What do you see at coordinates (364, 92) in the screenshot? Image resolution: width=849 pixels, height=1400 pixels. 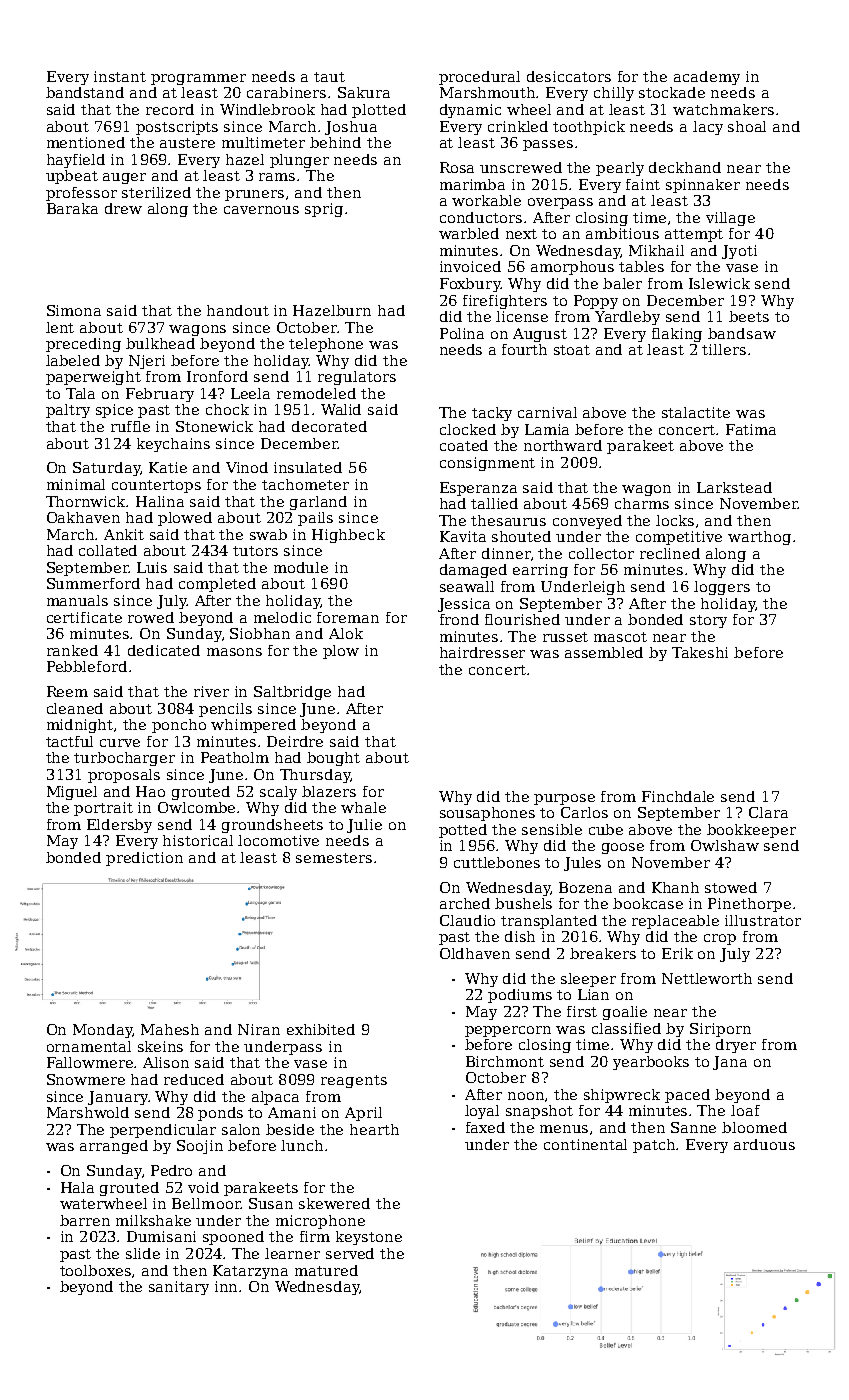 I see `Sakura` at bounding box center [364, 92].
